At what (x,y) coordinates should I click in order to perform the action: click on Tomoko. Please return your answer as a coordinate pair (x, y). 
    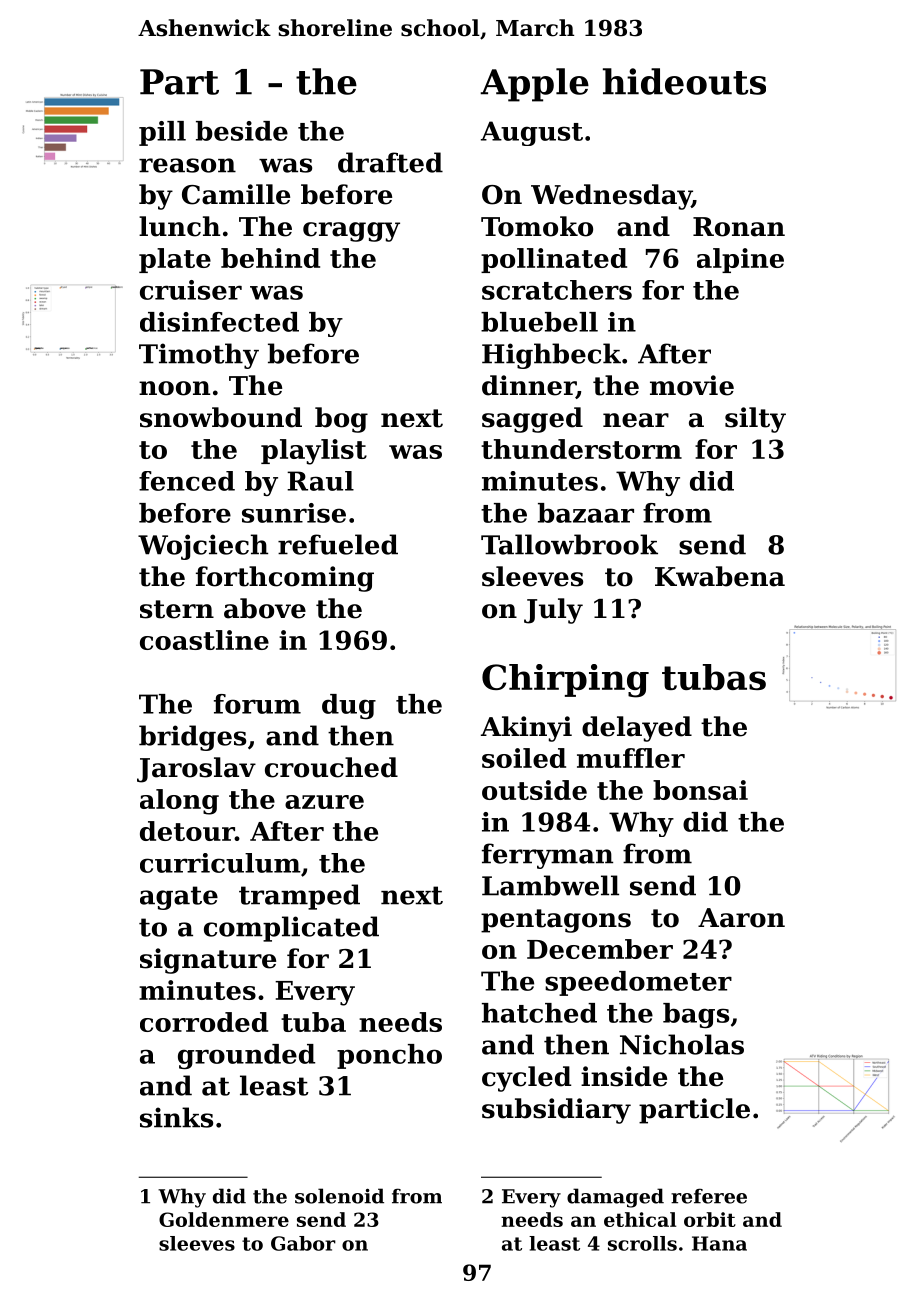
    Looking at the image, I should click on (537, 226).
